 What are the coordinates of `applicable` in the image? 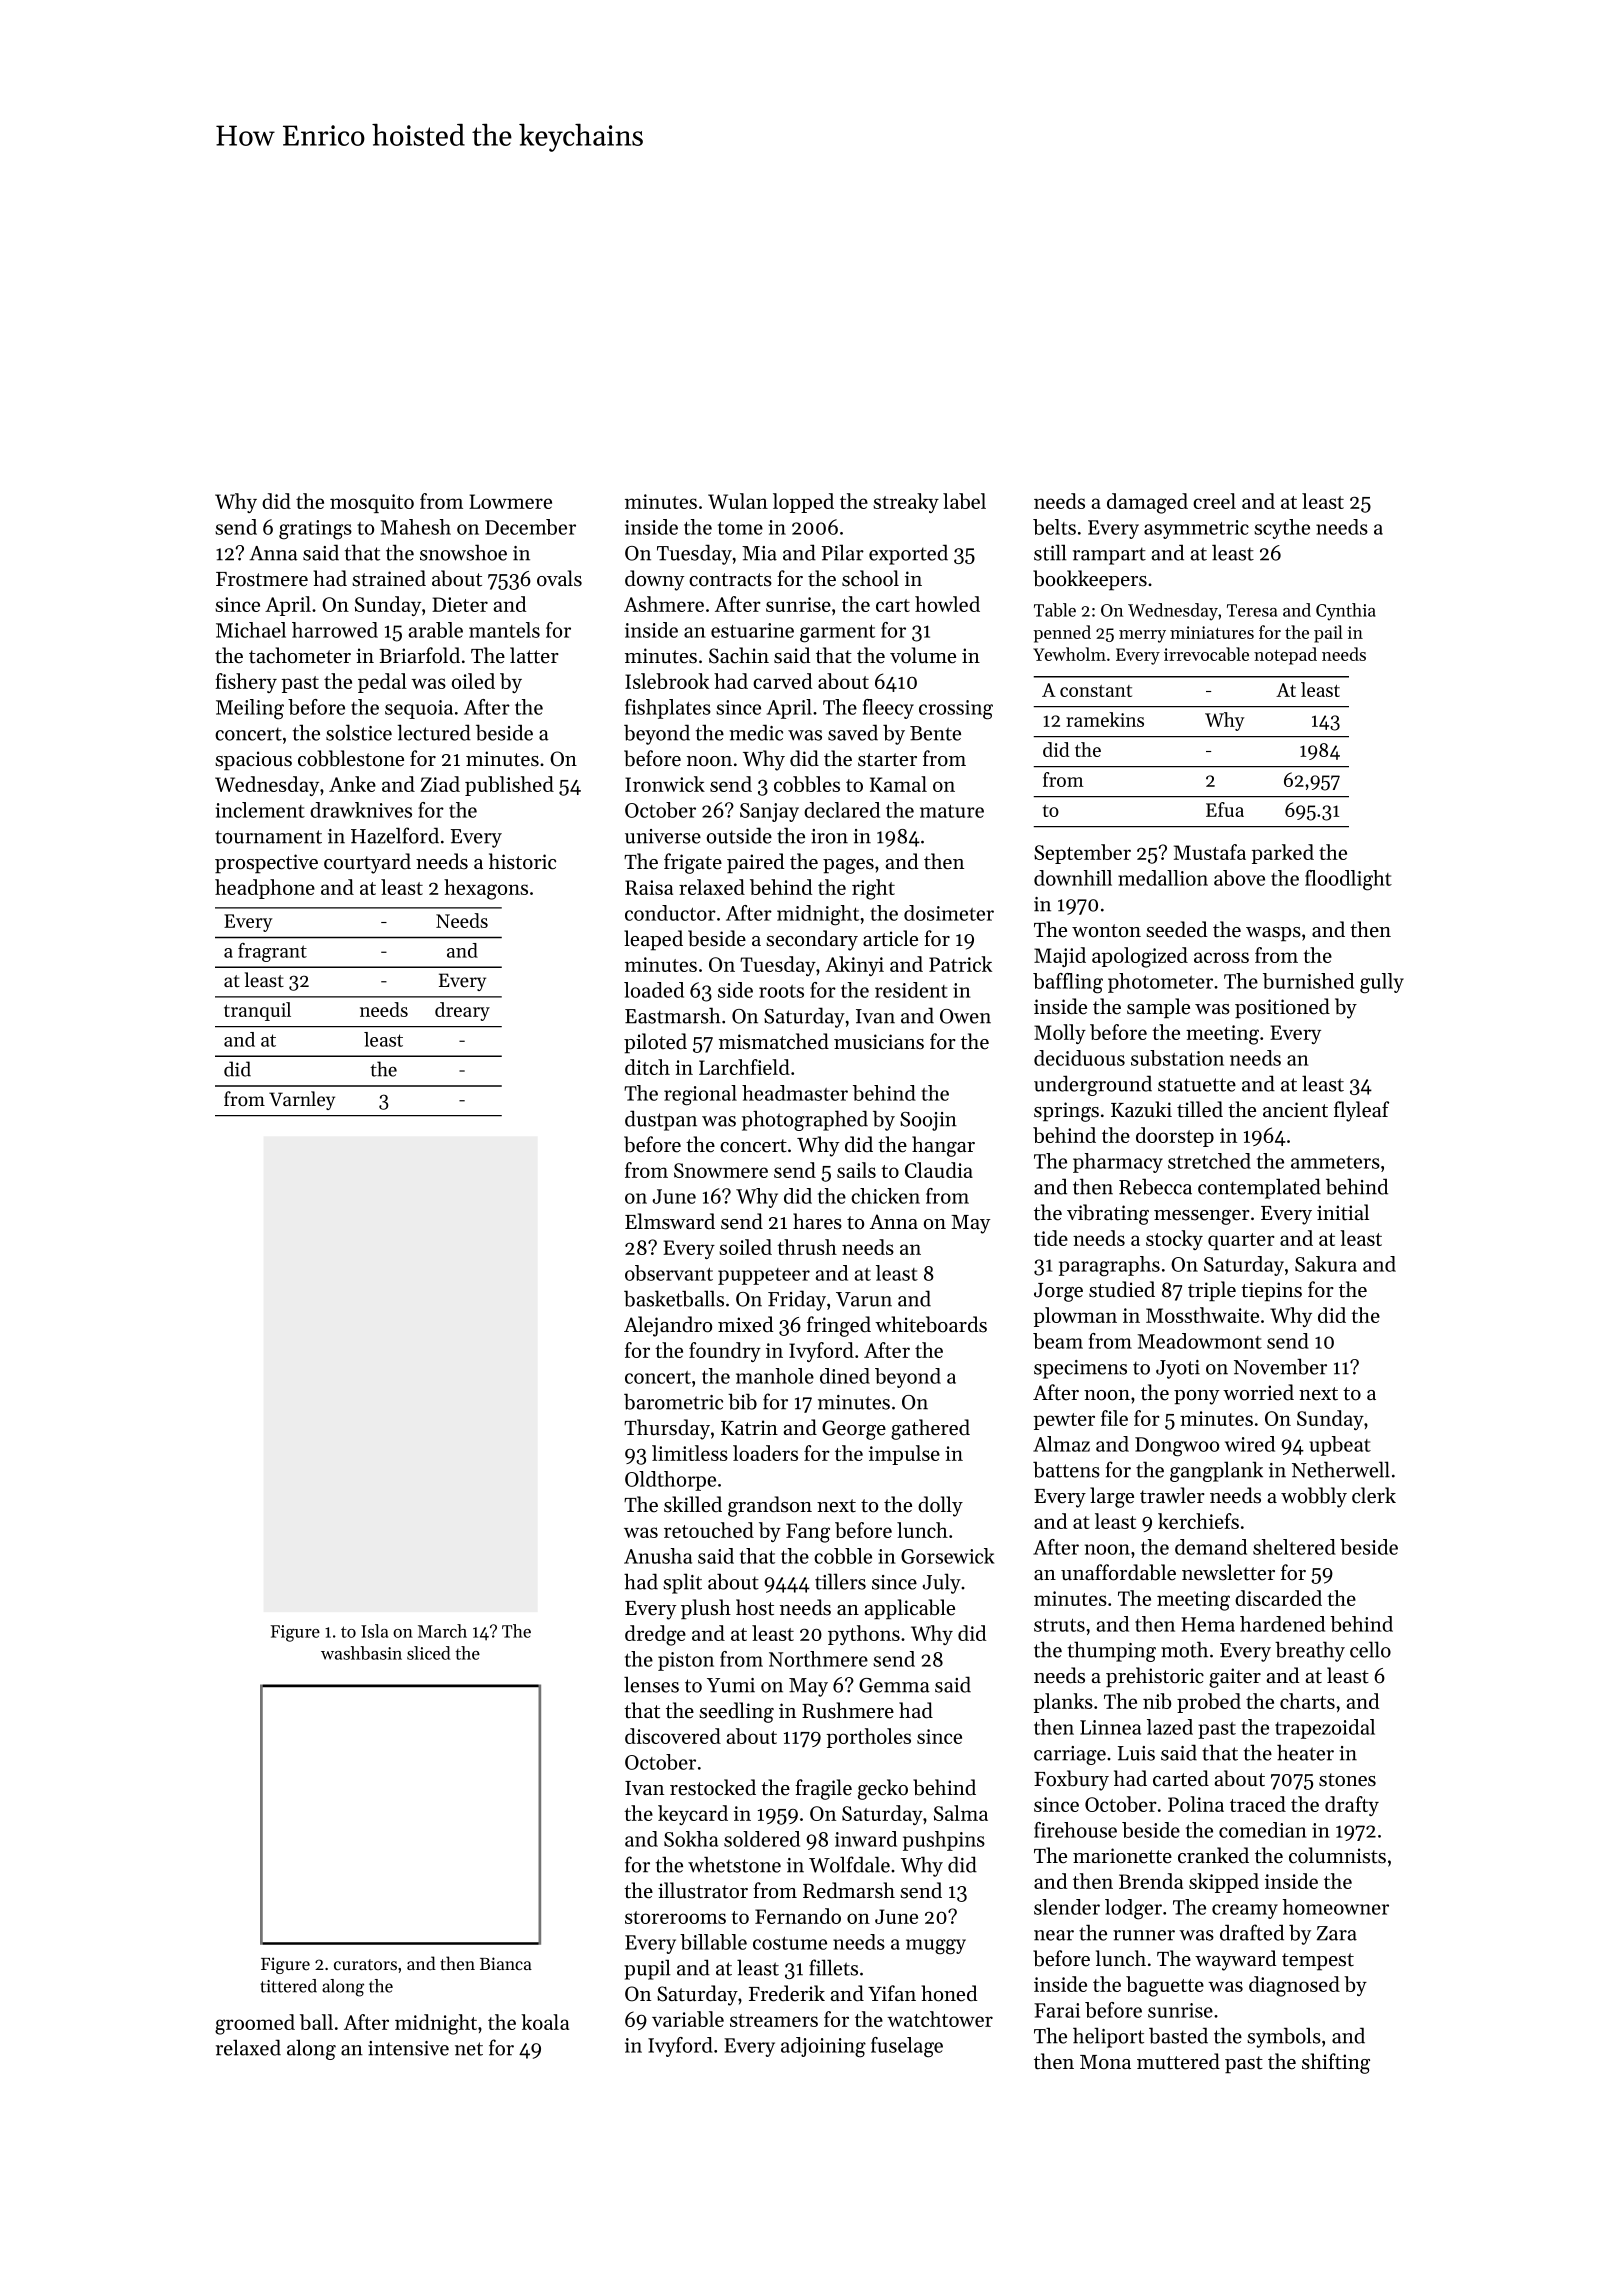 It's located at (909, 1609).
